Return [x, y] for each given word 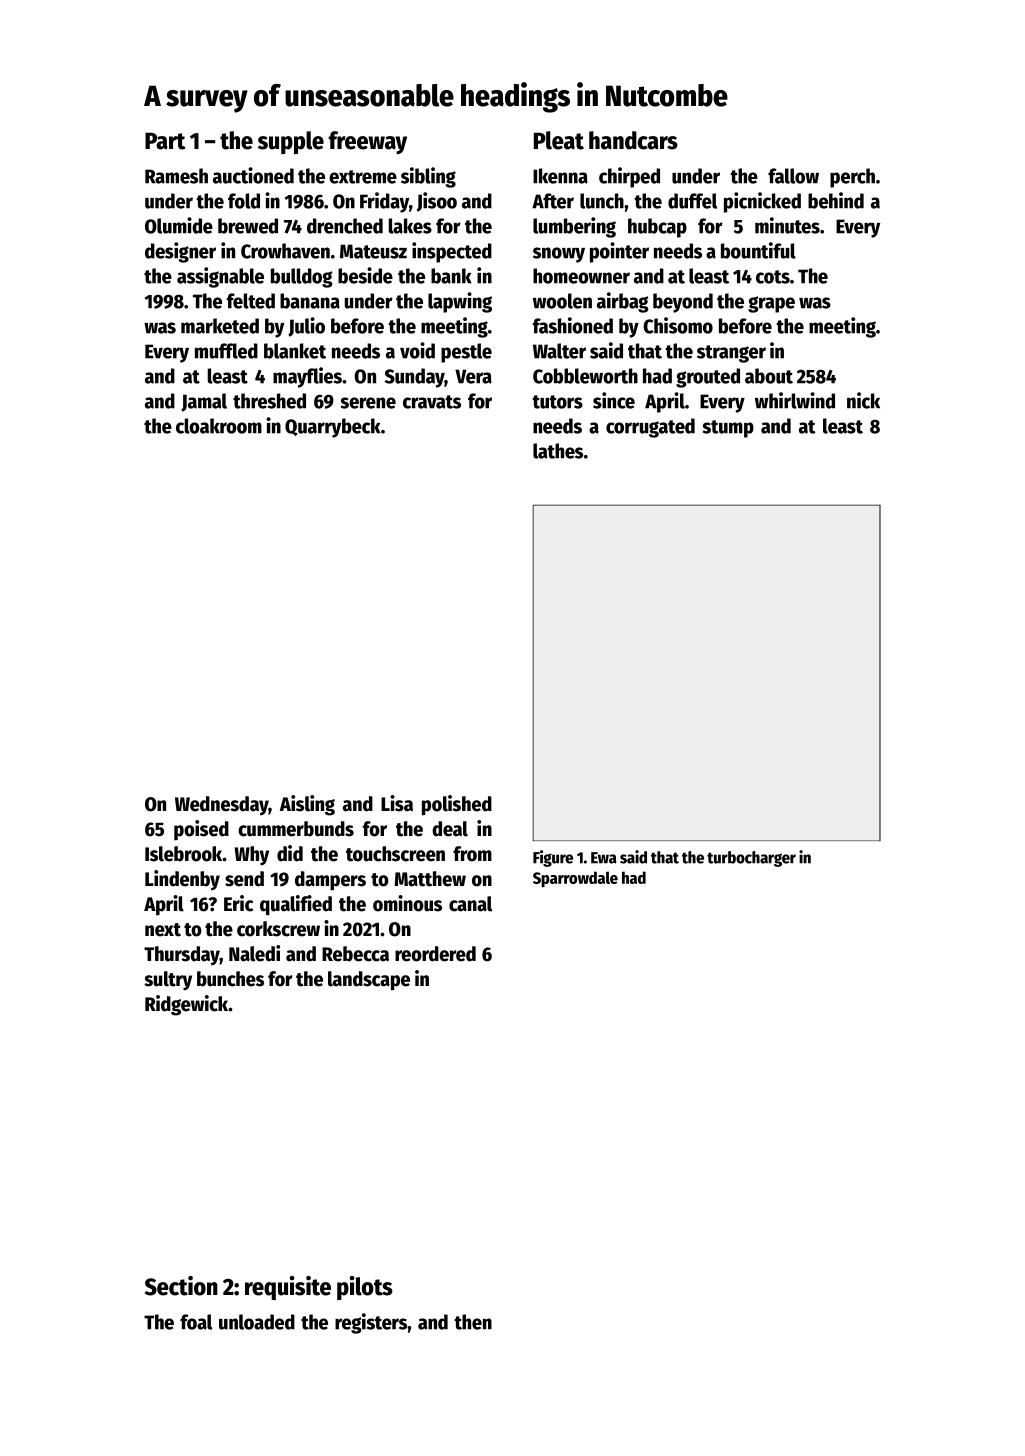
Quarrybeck [333, 428]
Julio [306, 327]
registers [371, 1323]
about [769, 376]
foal [196, 1322]
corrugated [650, 428]
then [473, 1322]
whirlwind [795, 400]
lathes [558, 451]
